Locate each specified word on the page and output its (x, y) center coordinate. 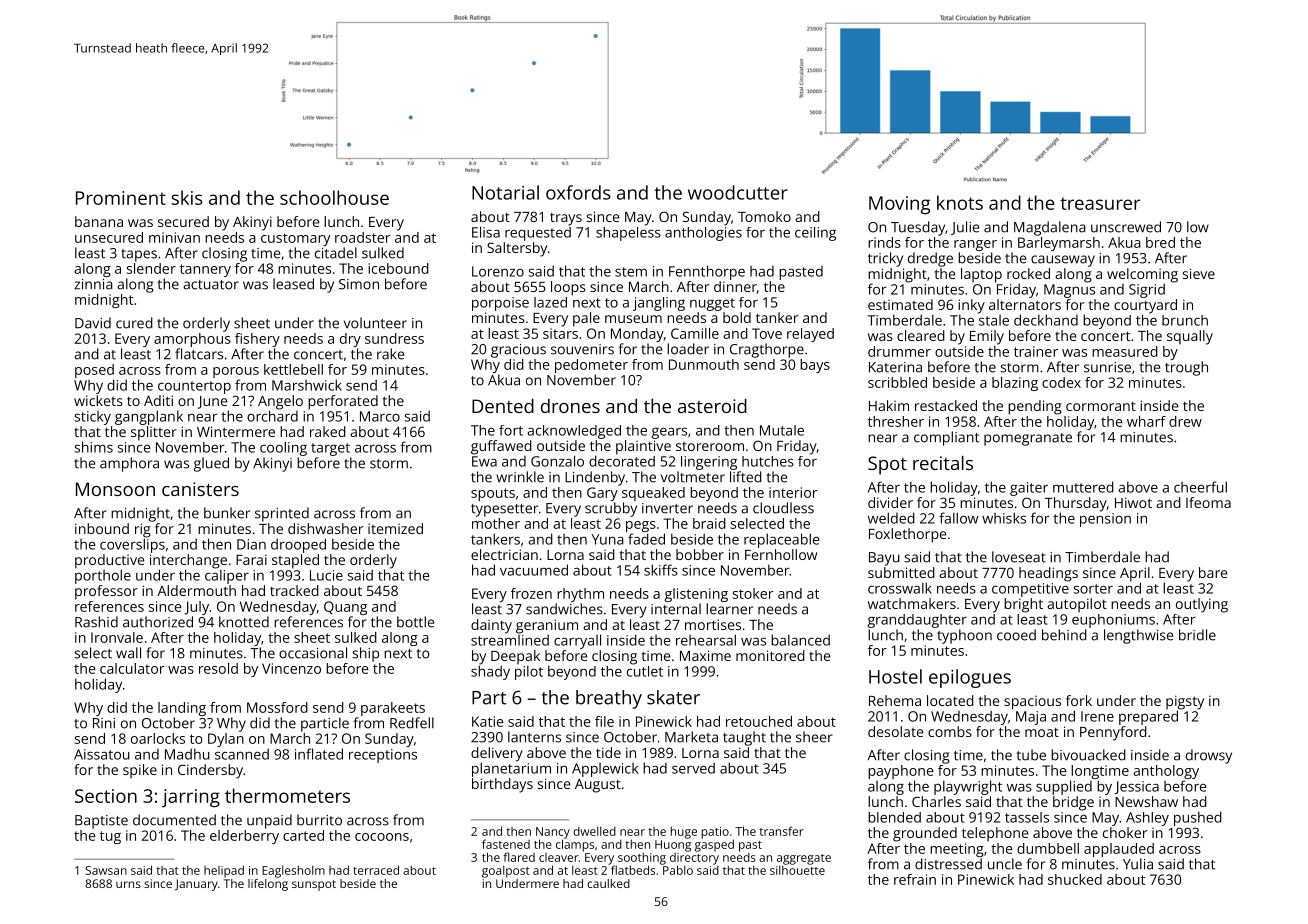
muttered (1083, 487)
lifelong (268, 885)
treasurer (1100, 203)
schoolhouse (334, 197)
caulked (608, 883)
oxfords (578, 192)
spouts (493, 494)
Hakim (889, 405)
